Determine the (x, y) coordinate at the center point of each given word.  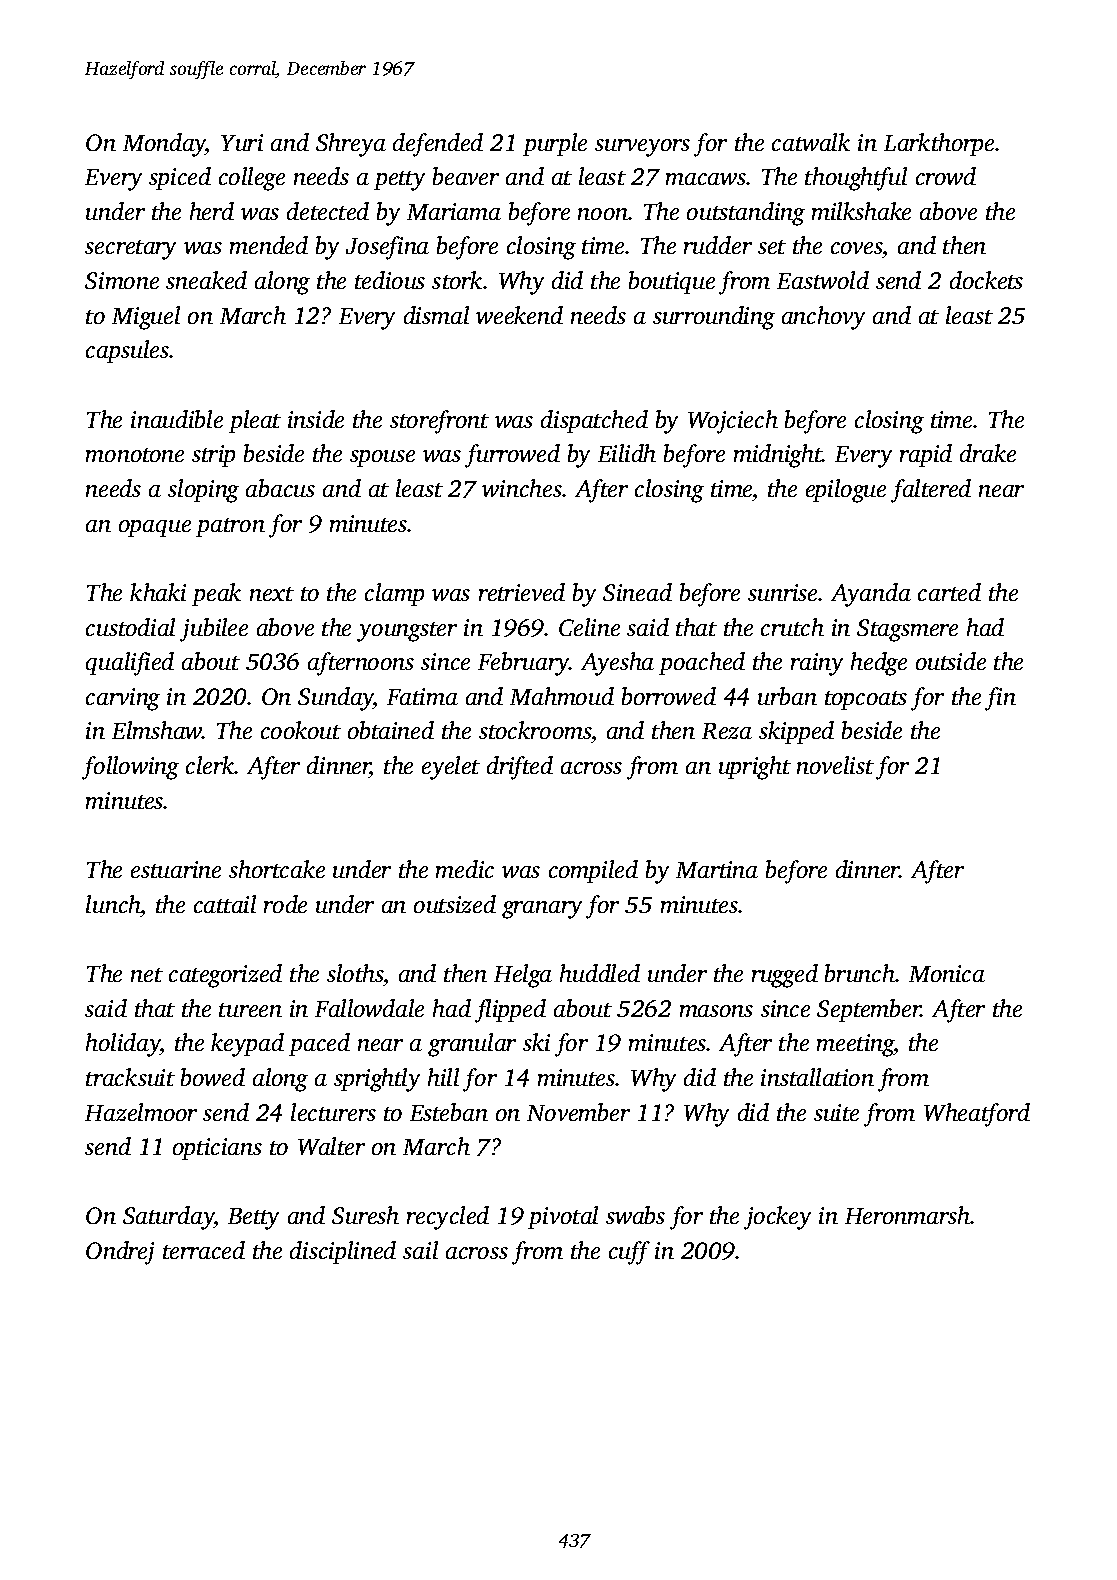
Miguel (146, 318)
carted (949, 592)
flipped (510, 1011)
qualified (130, 664)
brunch (860, 973)
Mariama (454, 211)
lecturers (333, 1112)
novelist (835, 765)
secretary (130, 250)
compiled (593, 871)
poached (702, 663)
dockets (986, 280)
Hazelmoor (141, 1112)
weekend (519, 315)
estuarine (176, 869)
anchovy (823, 318)
